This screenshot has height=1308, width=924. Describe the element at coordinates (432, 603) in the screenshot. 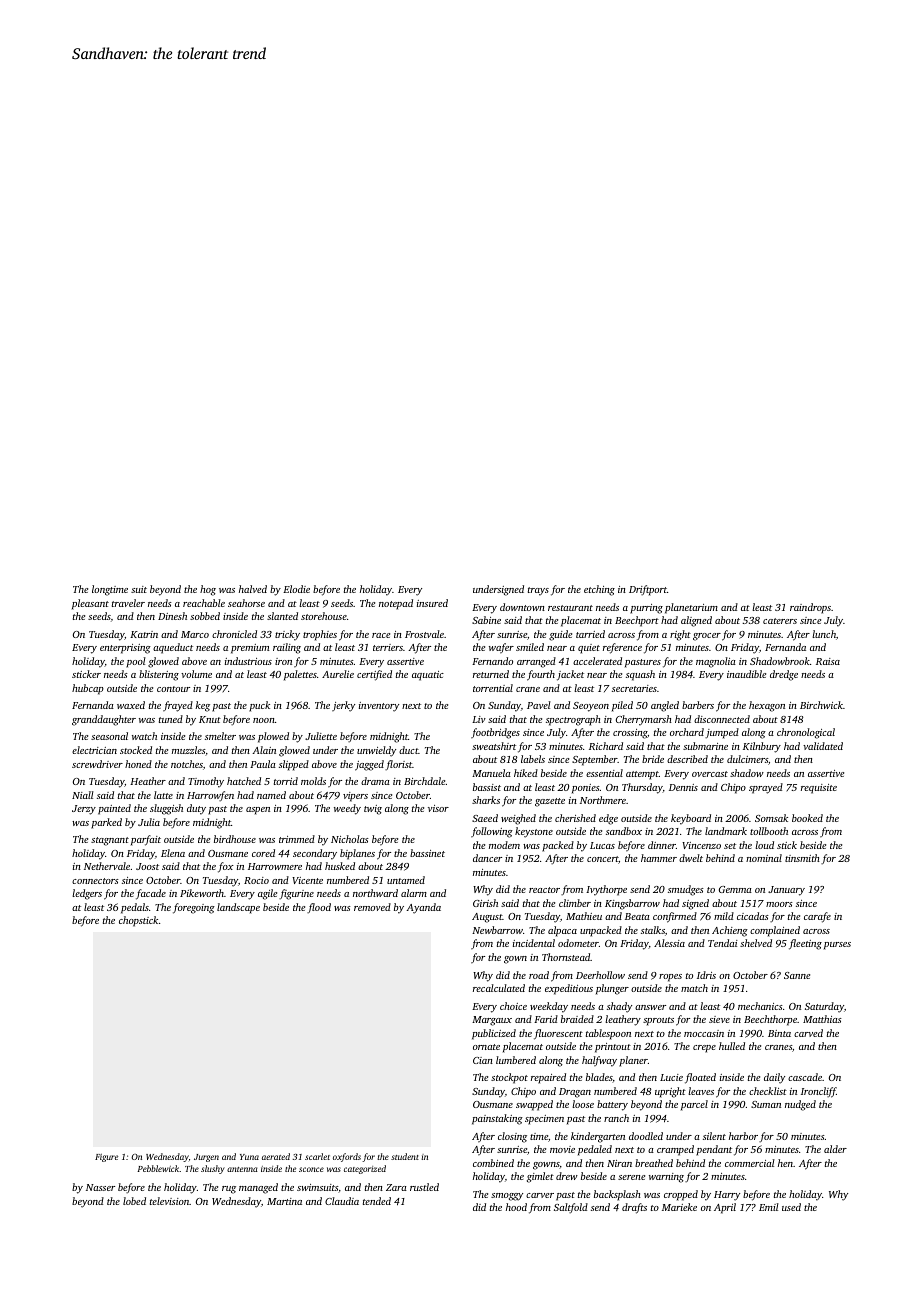

I see `insured` at that location.
